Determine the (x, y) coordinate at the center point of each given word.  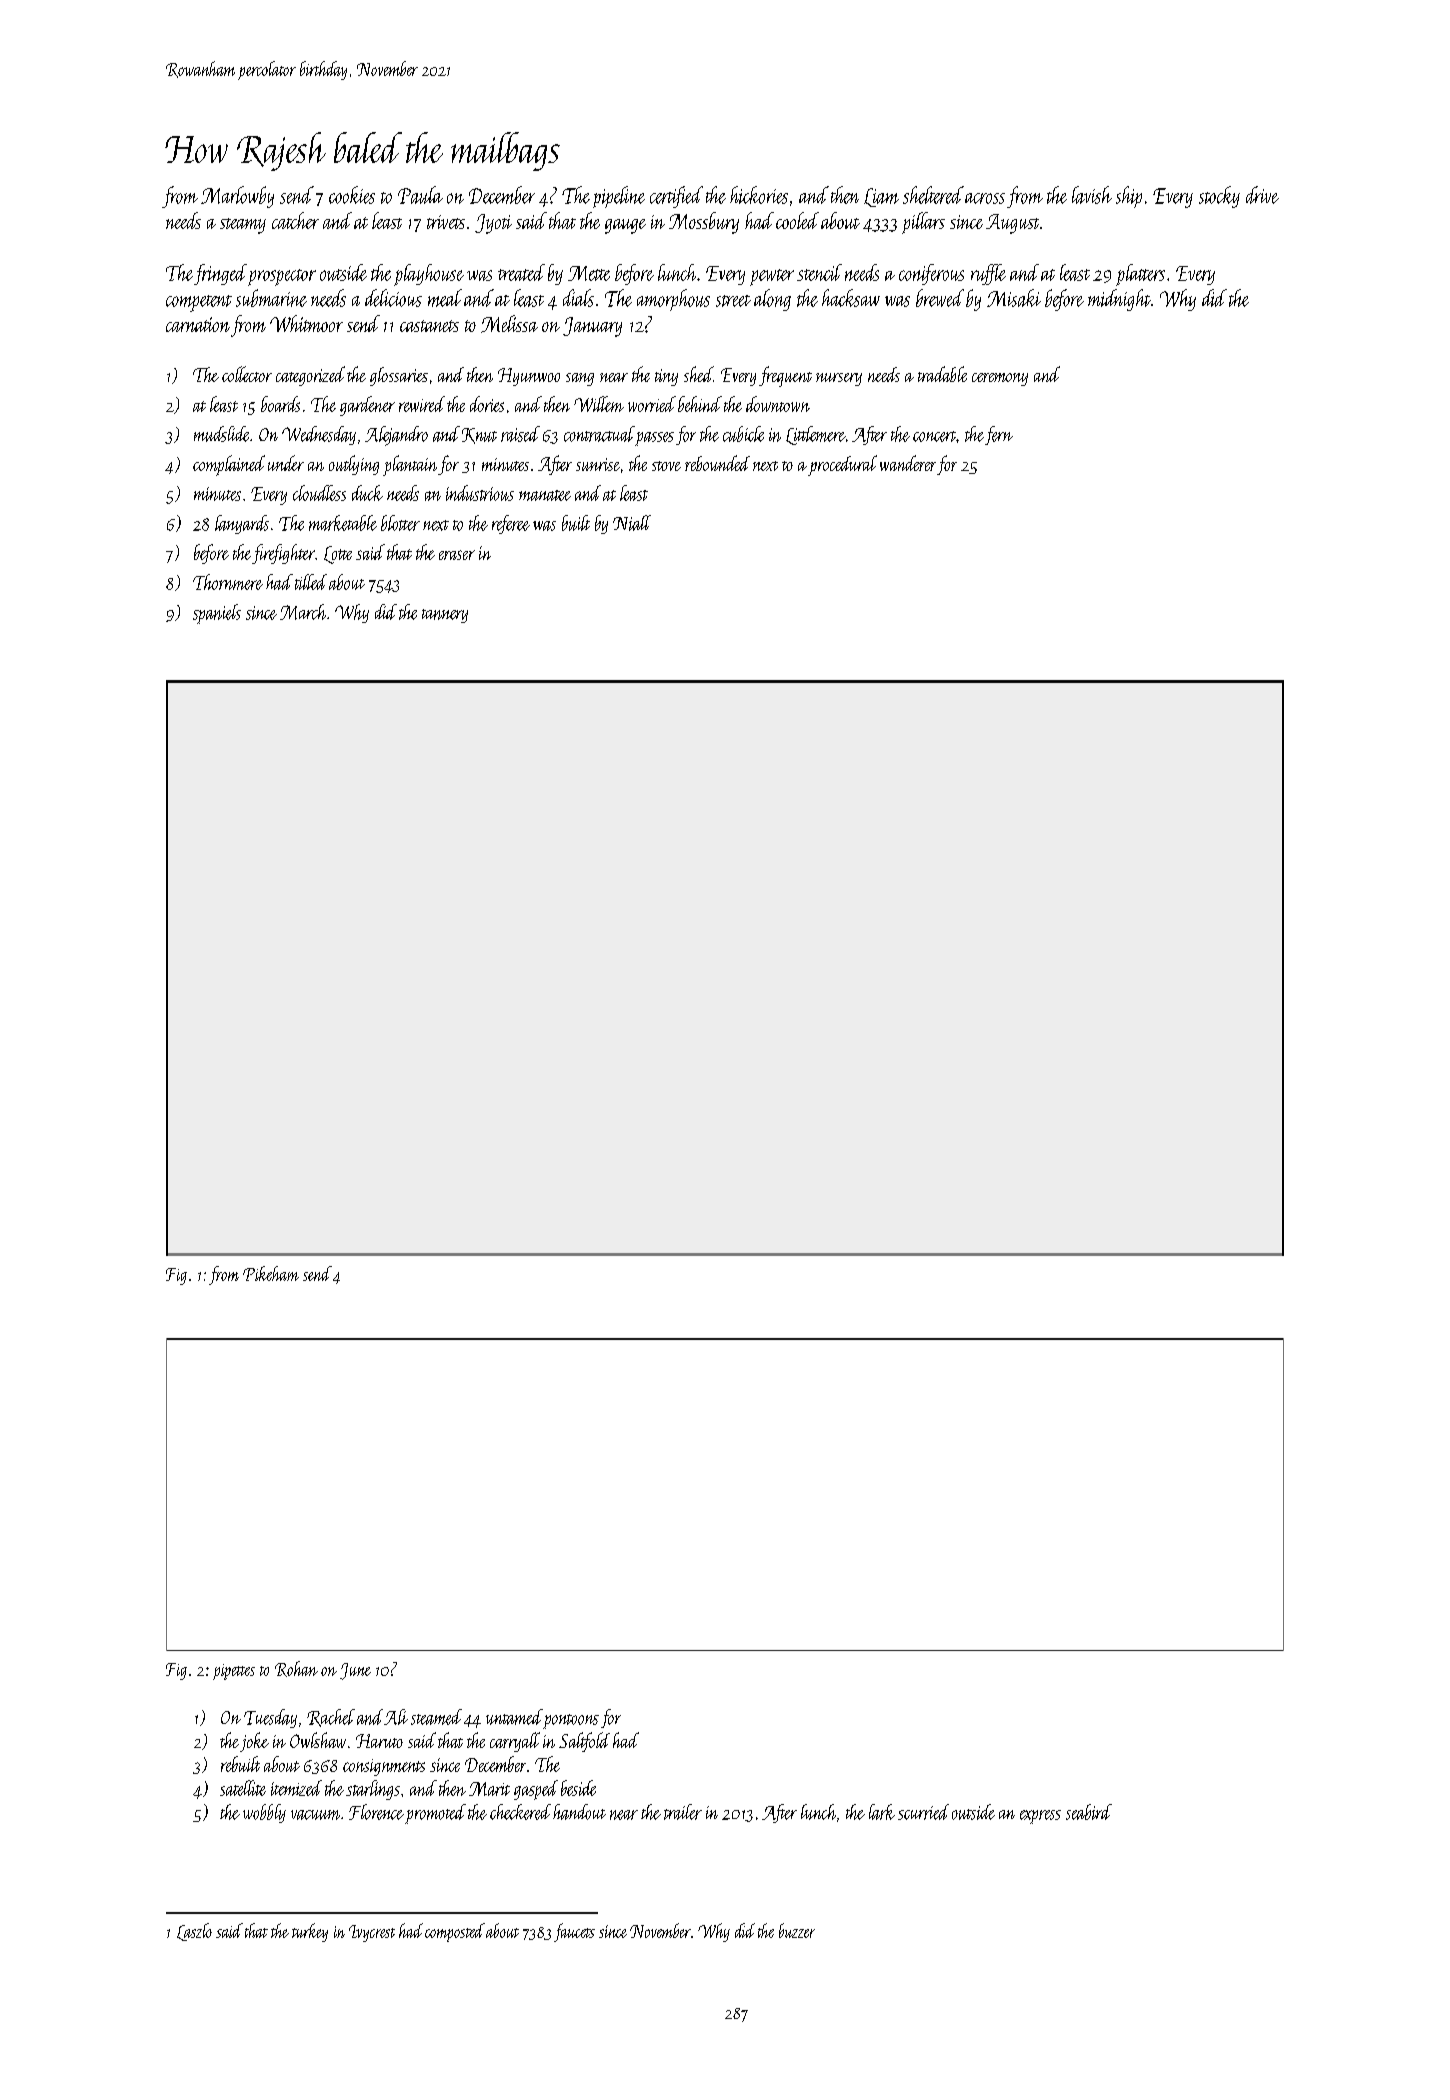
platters (1140, 275)
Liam (881, 197)
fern (999, 435)
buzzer (797, 1930)
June (355, 1671)
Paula (420, 195)
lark (882, 1812)
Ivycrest (372, 1933)
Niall (632, 523)
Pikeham (271, 1273)
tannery (445, 616)
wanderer (908, 463)
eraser (457, 555)
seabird (1089, 1812)
